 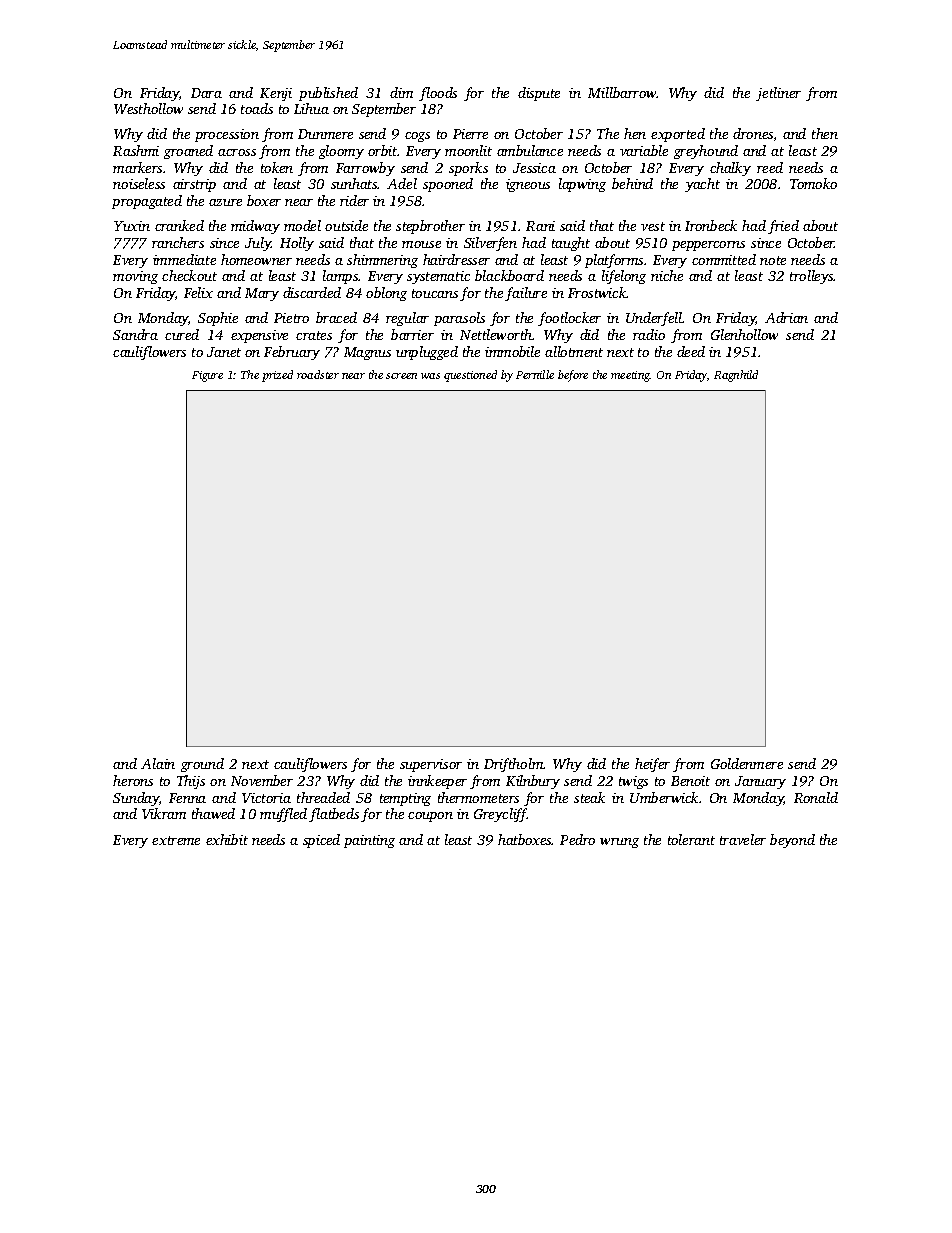 I want to click on jetliner, so click(x=778, y=94).
